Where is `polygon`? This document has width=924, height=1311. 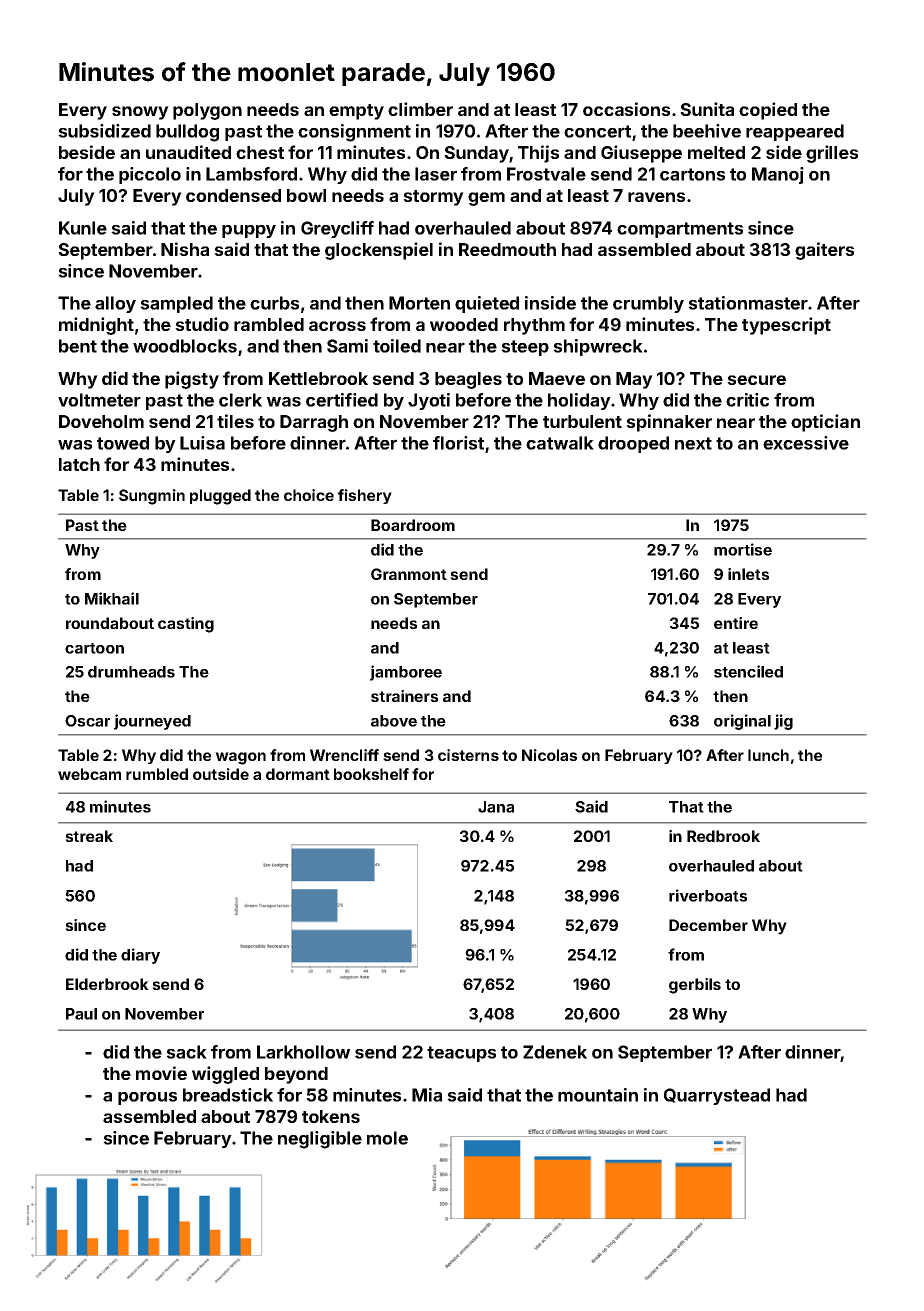
polygon is located at coordinates (207, 111).
